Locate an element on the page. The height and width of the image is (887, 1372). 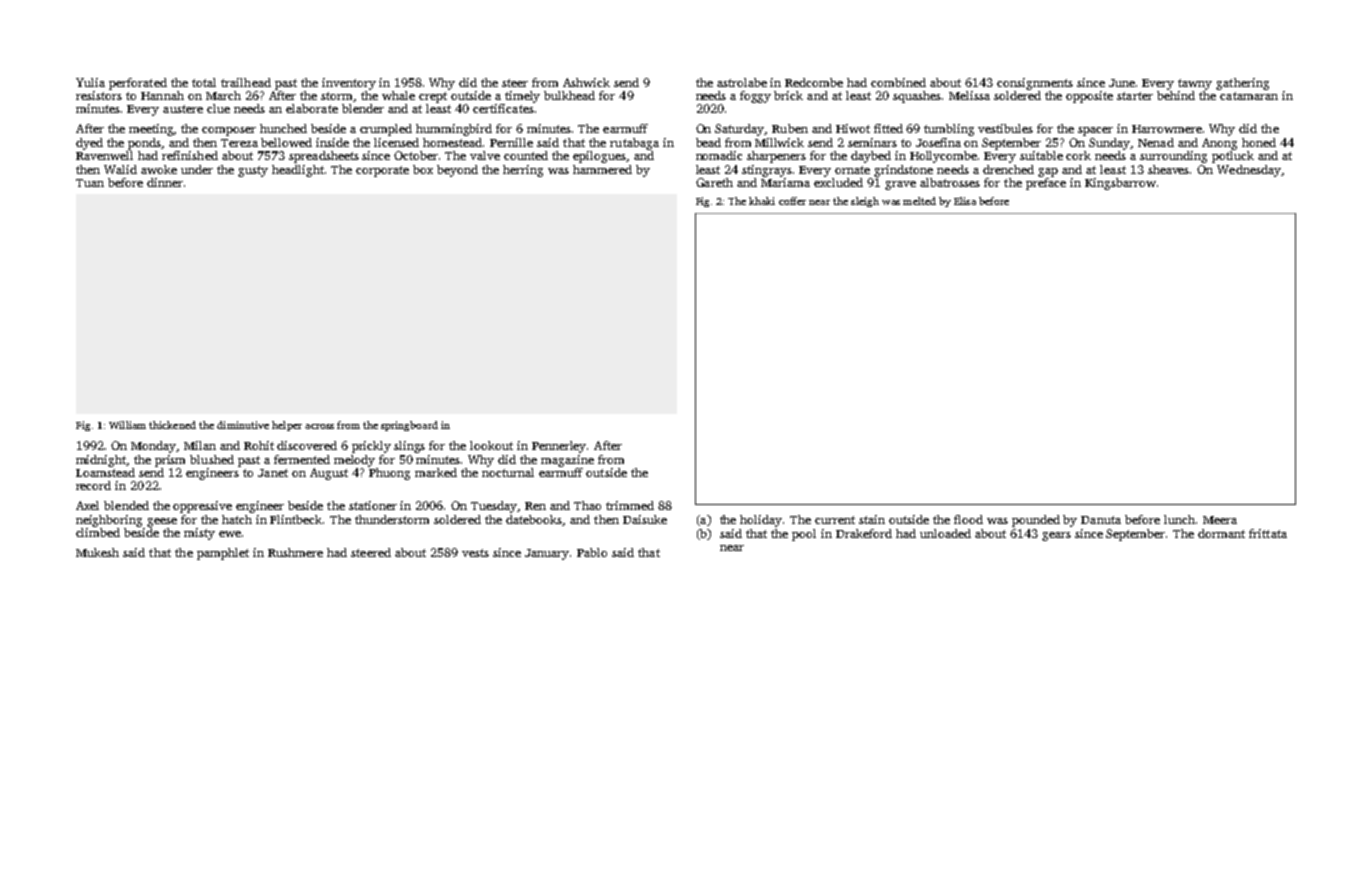
record is located at coordinates (93, 485).
